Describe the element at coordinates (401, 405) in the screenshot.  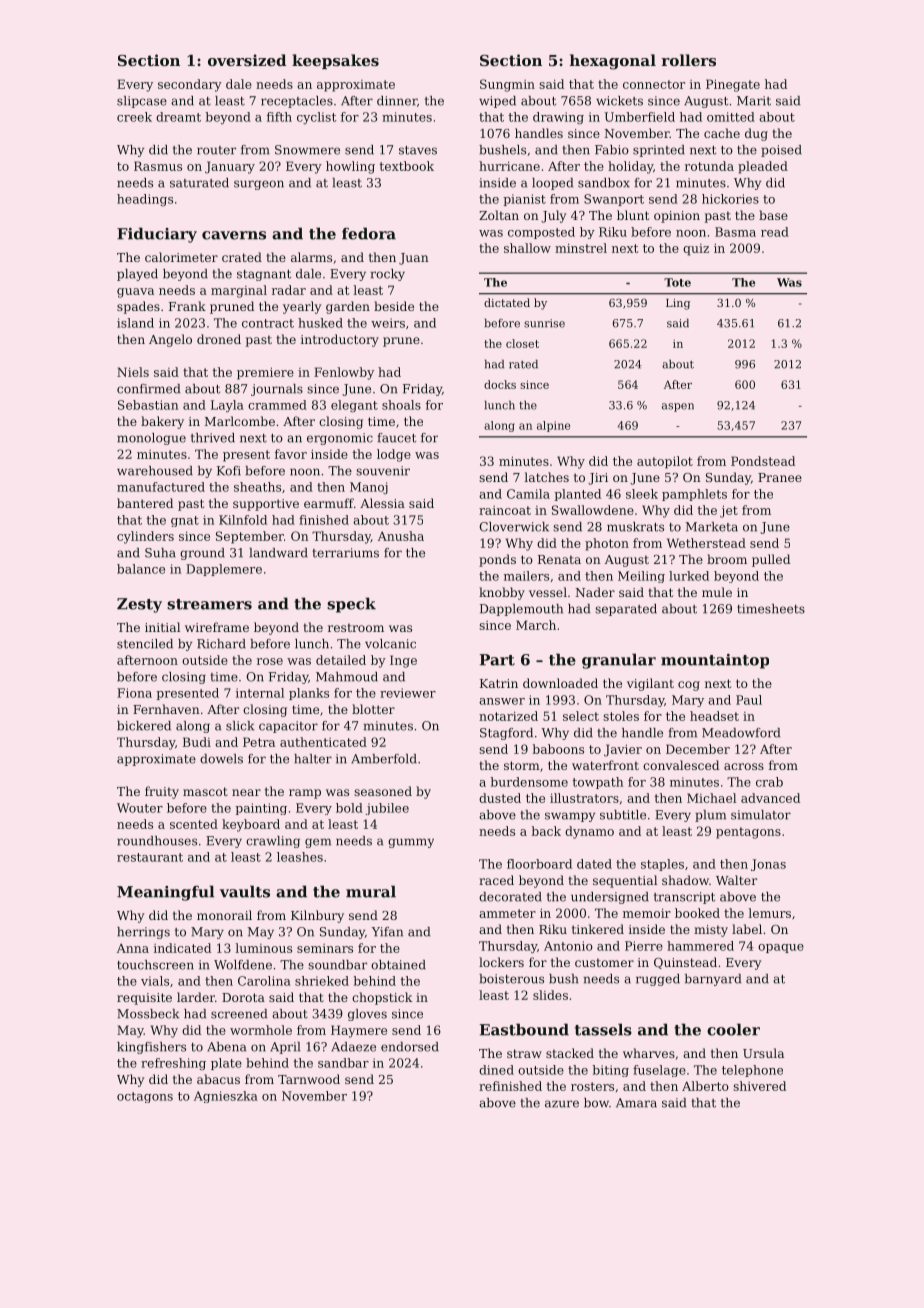
I see `shoals` at that location.
